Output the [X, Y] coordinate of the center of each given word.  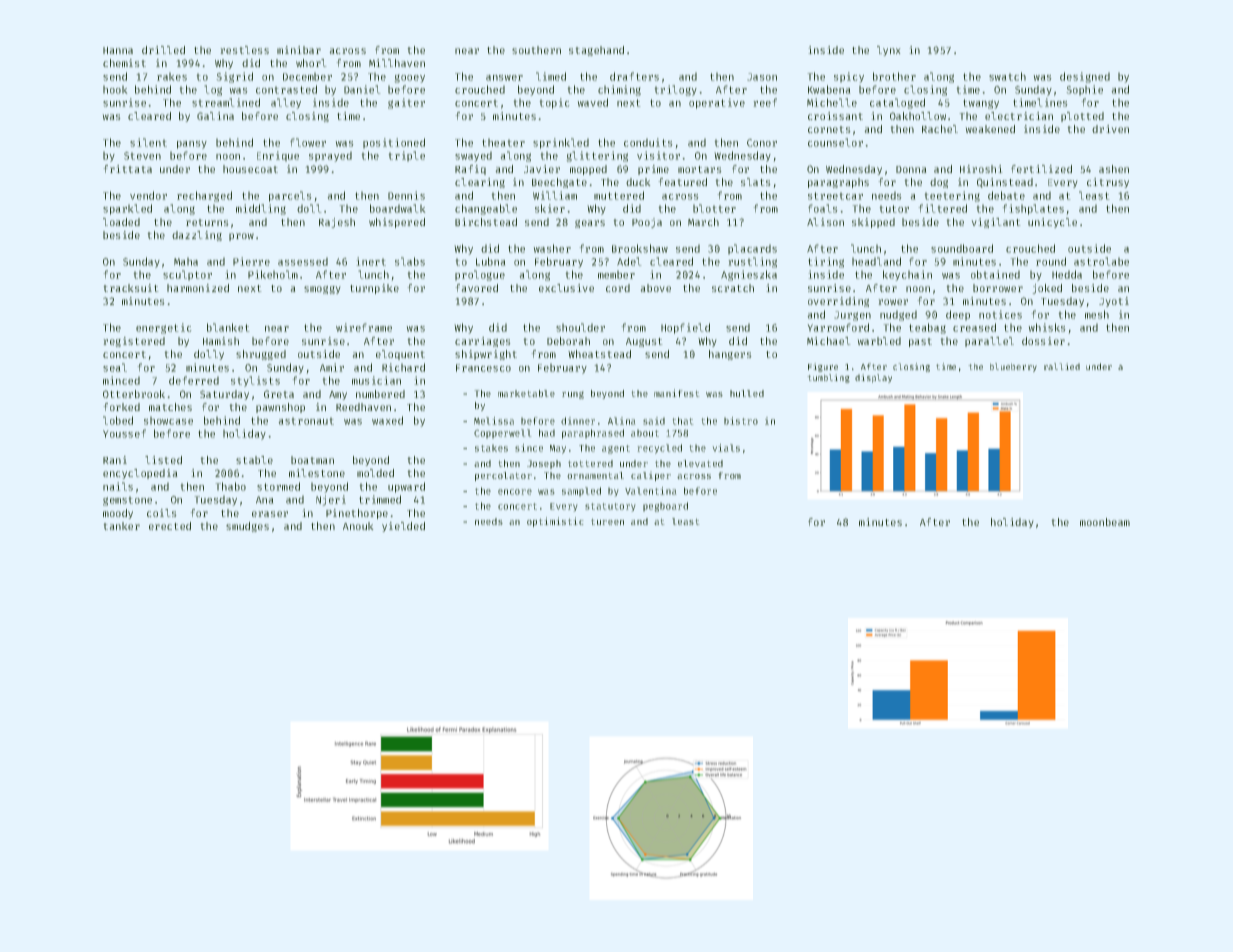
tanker [121, 526]
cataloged [897, 103]
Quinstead [1005, 183]
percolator [503, 476]
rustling [752, 262]
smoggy [322, 290]
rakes [172, 76]
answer [504, 78]
